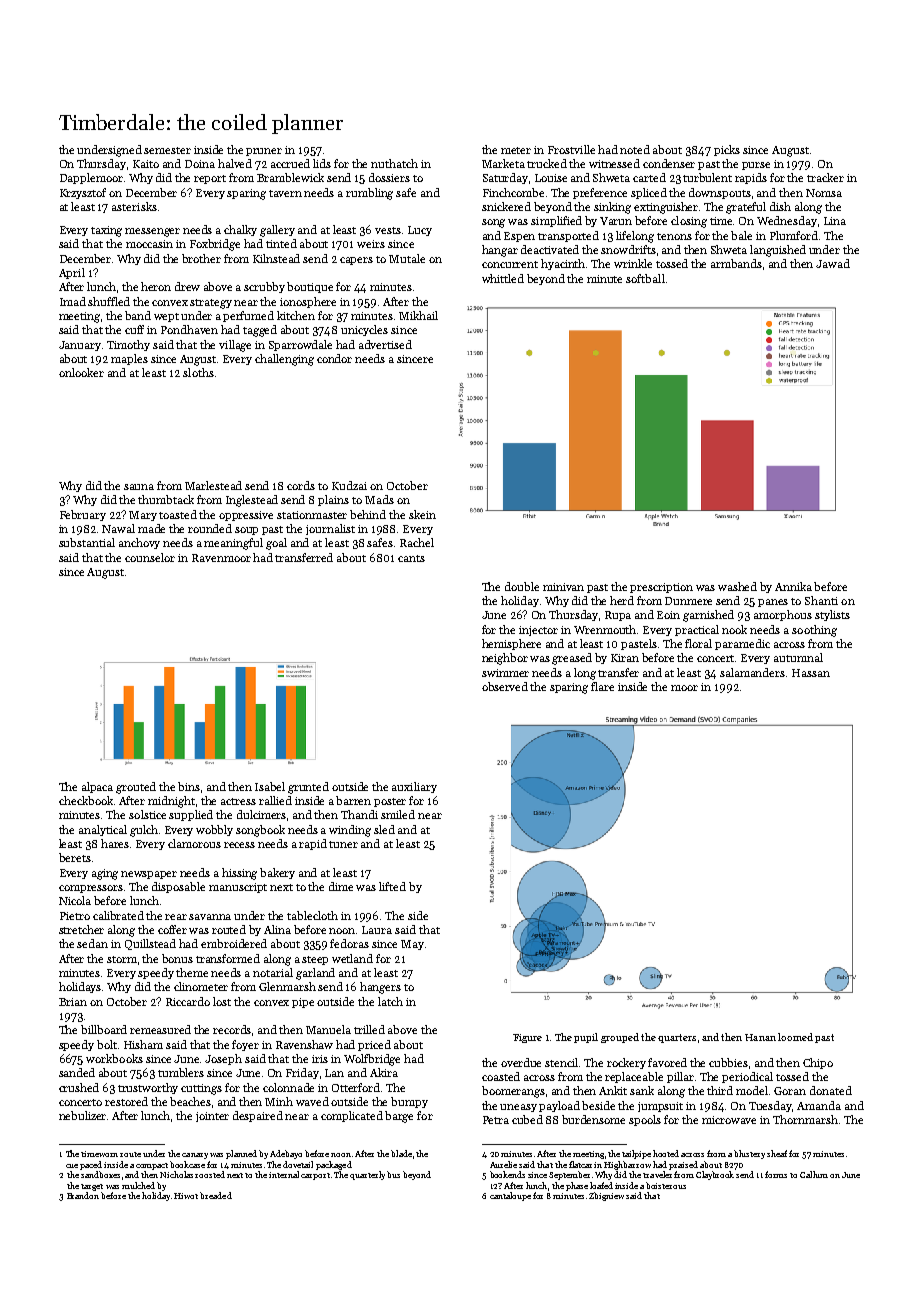 The width and height of the image is (924, 1308). What do you see at coordinates (602, 686) in the image?
I see `flare` at bounding box center [602, 686].
